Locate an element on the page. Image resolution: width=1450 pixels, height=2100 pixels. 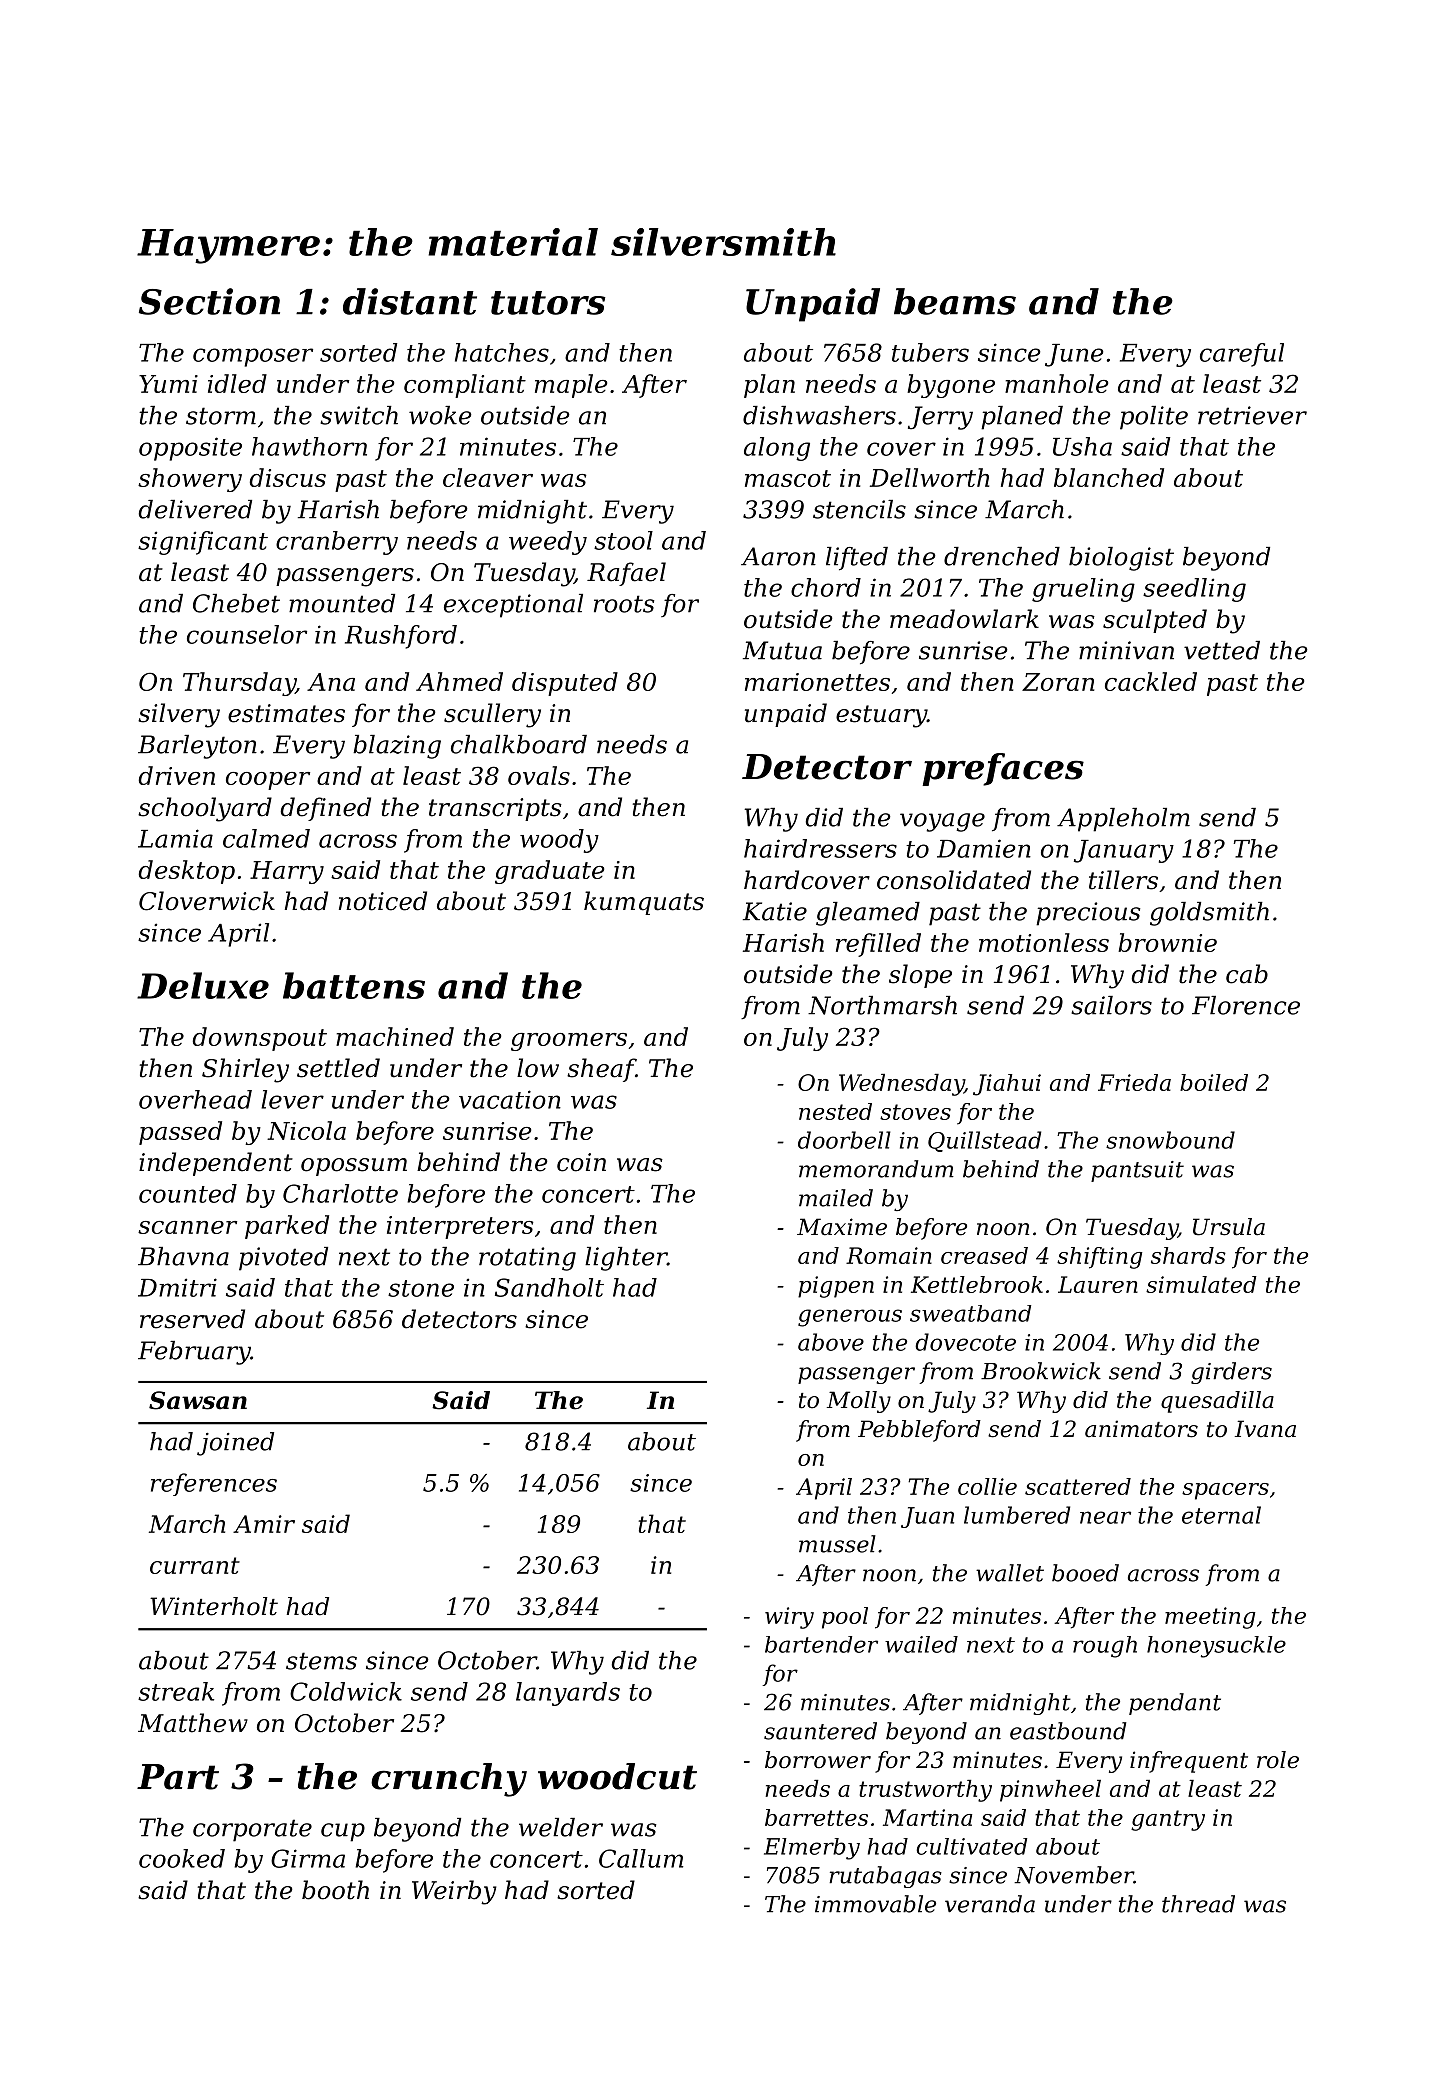
Section is located at coordinates (209, 301).
